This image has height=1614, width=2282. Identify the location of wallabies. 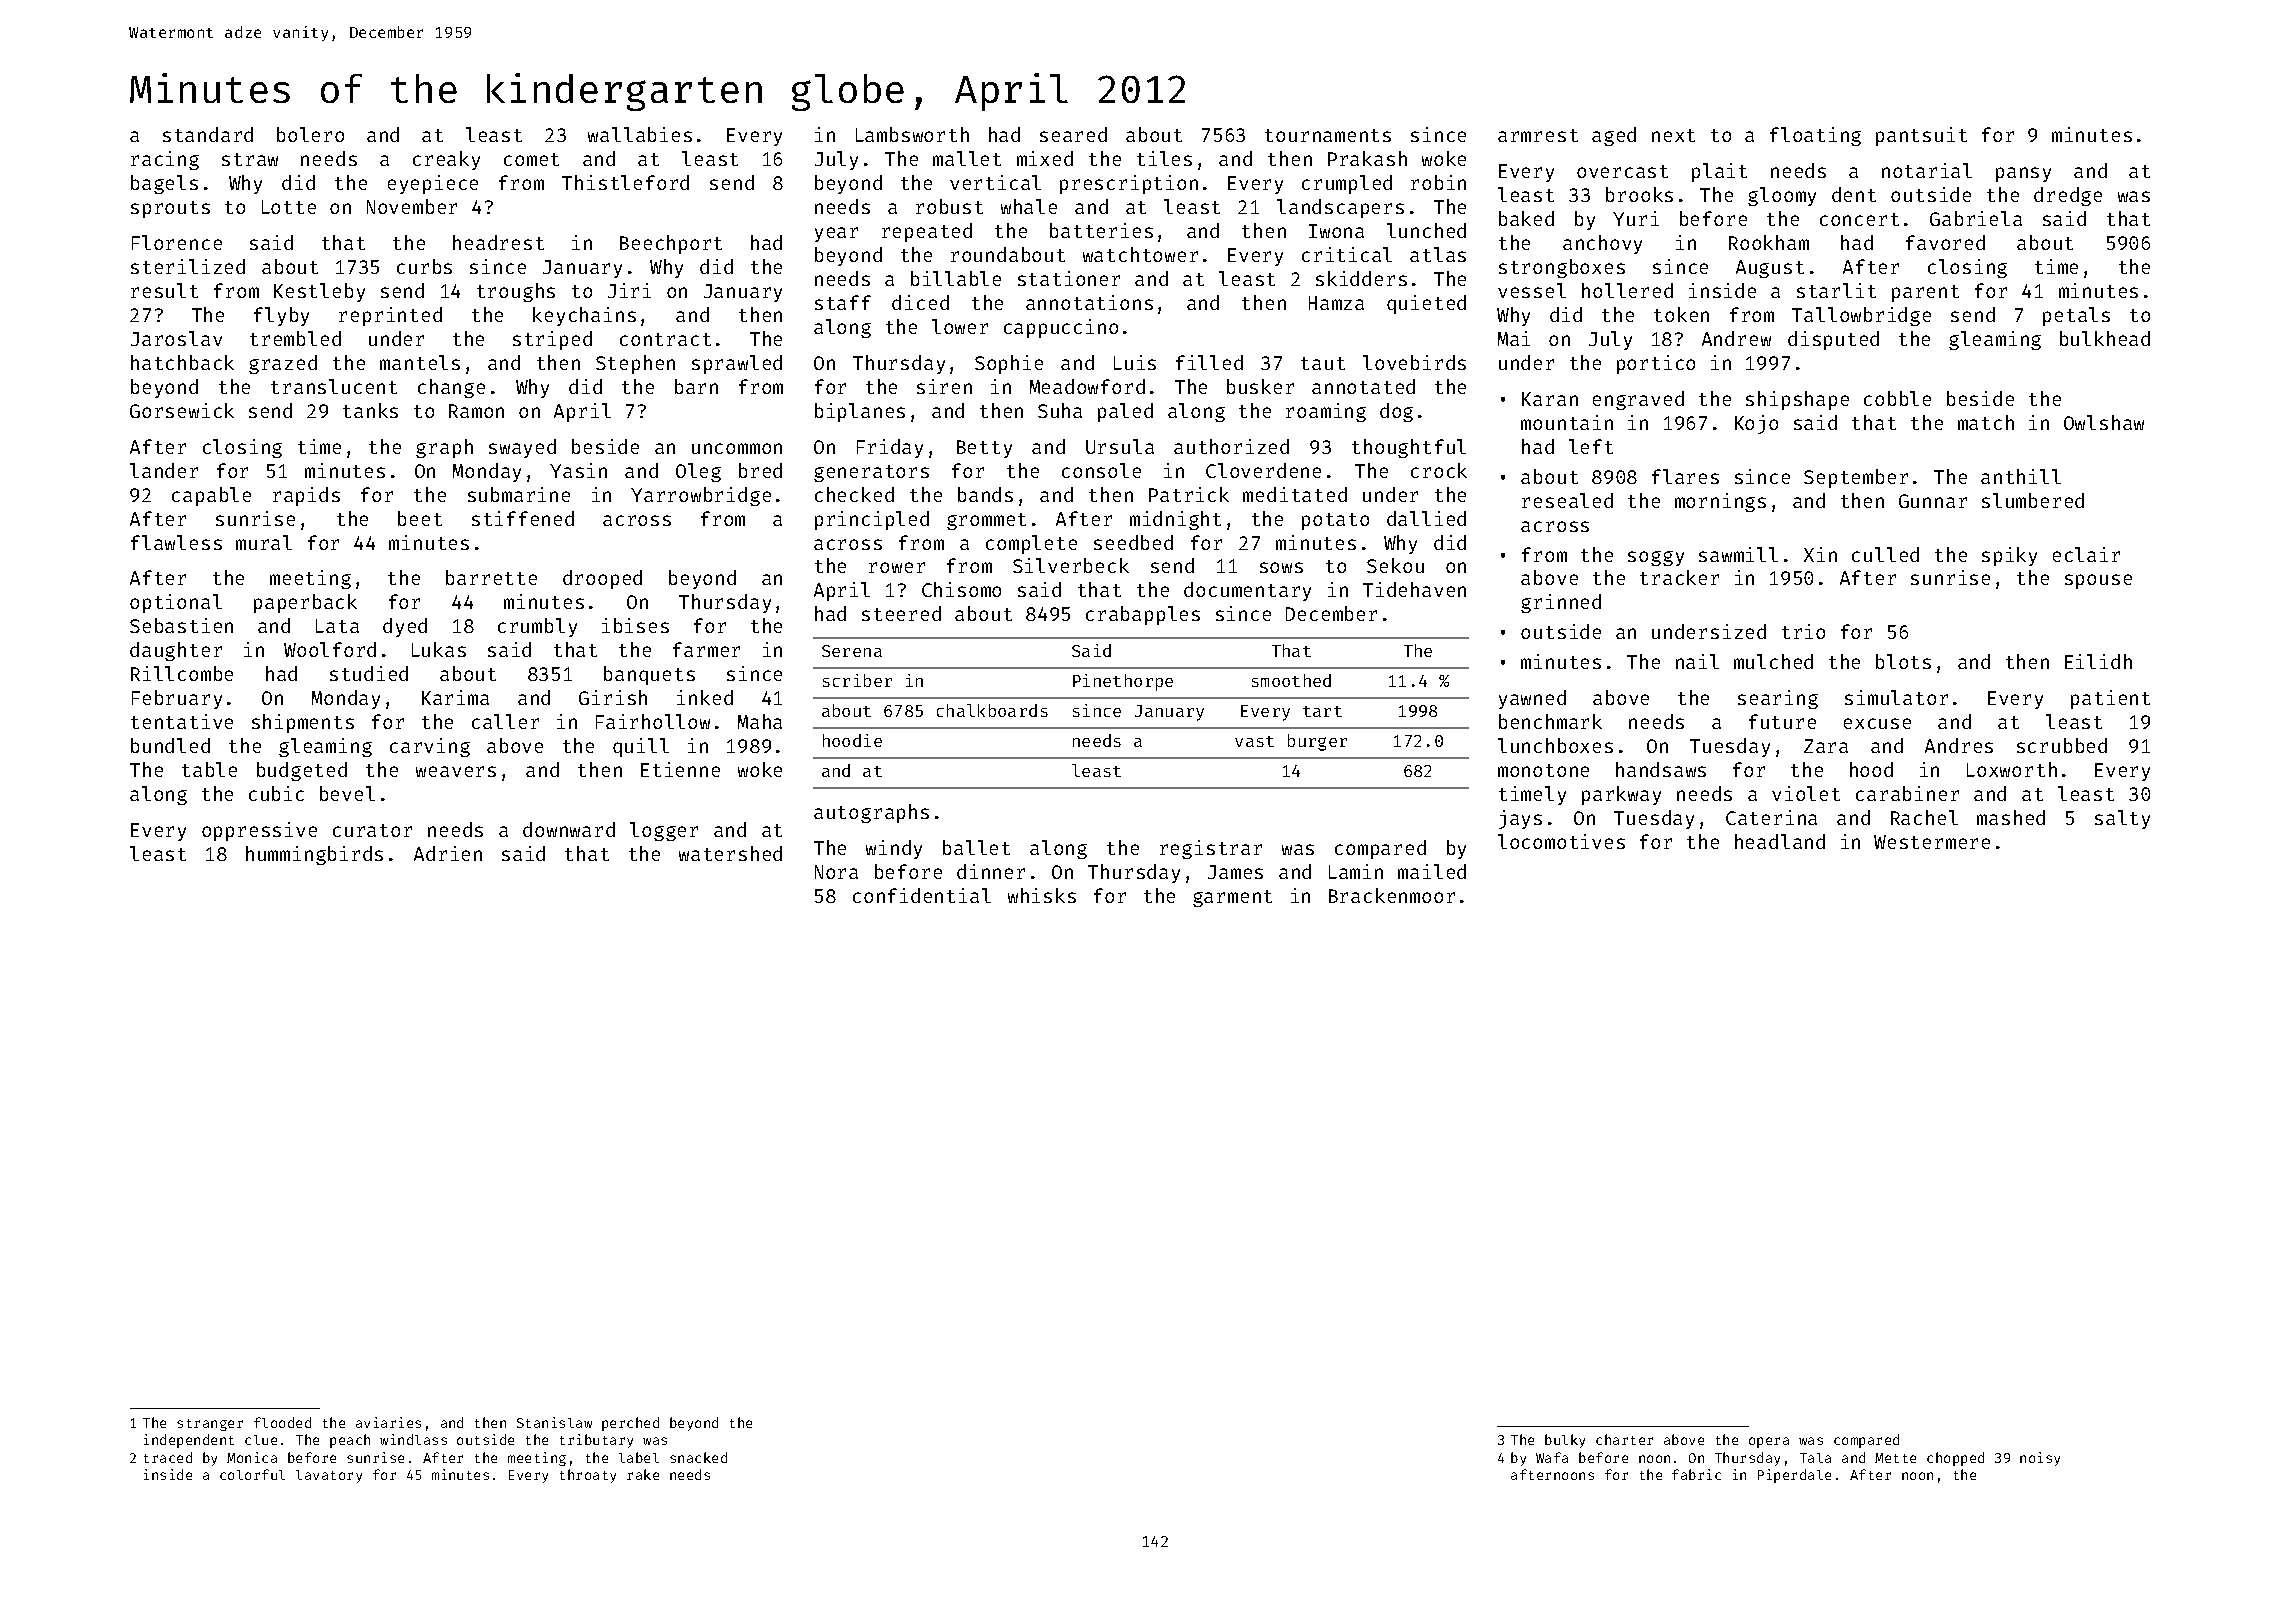
(640, 134).
